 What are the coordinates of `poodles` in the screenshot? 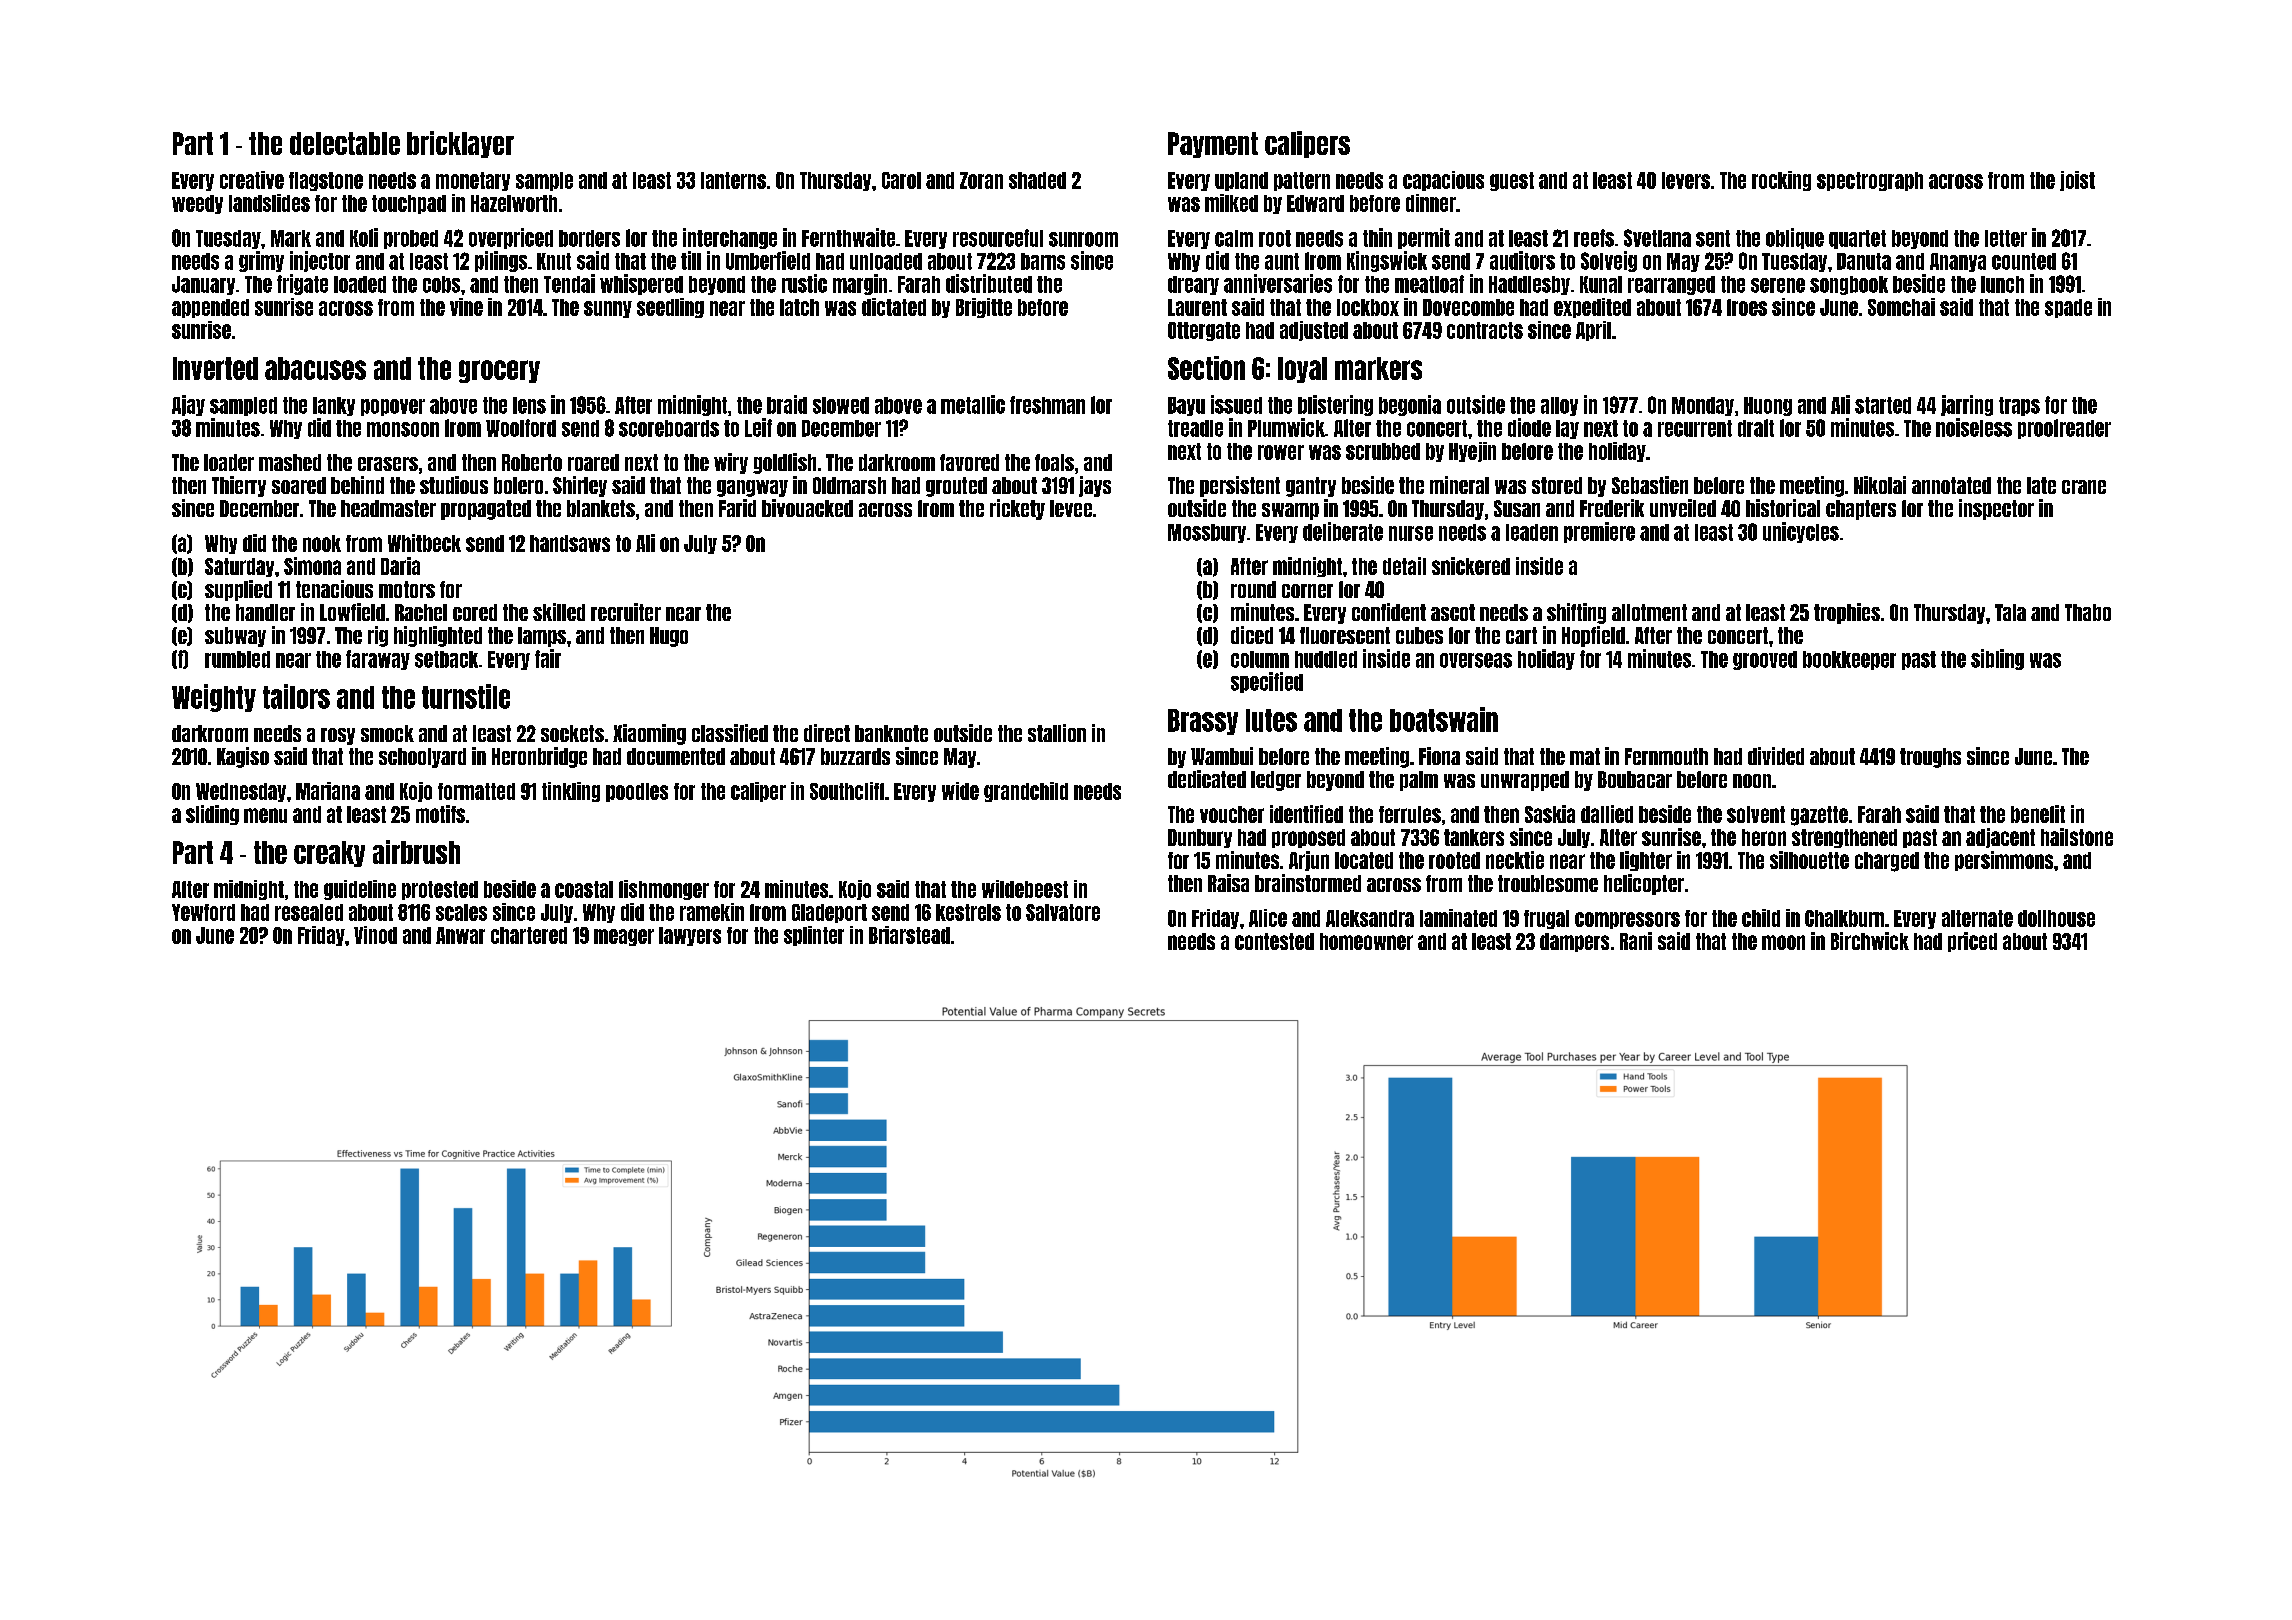 It's located at (637, 792).
